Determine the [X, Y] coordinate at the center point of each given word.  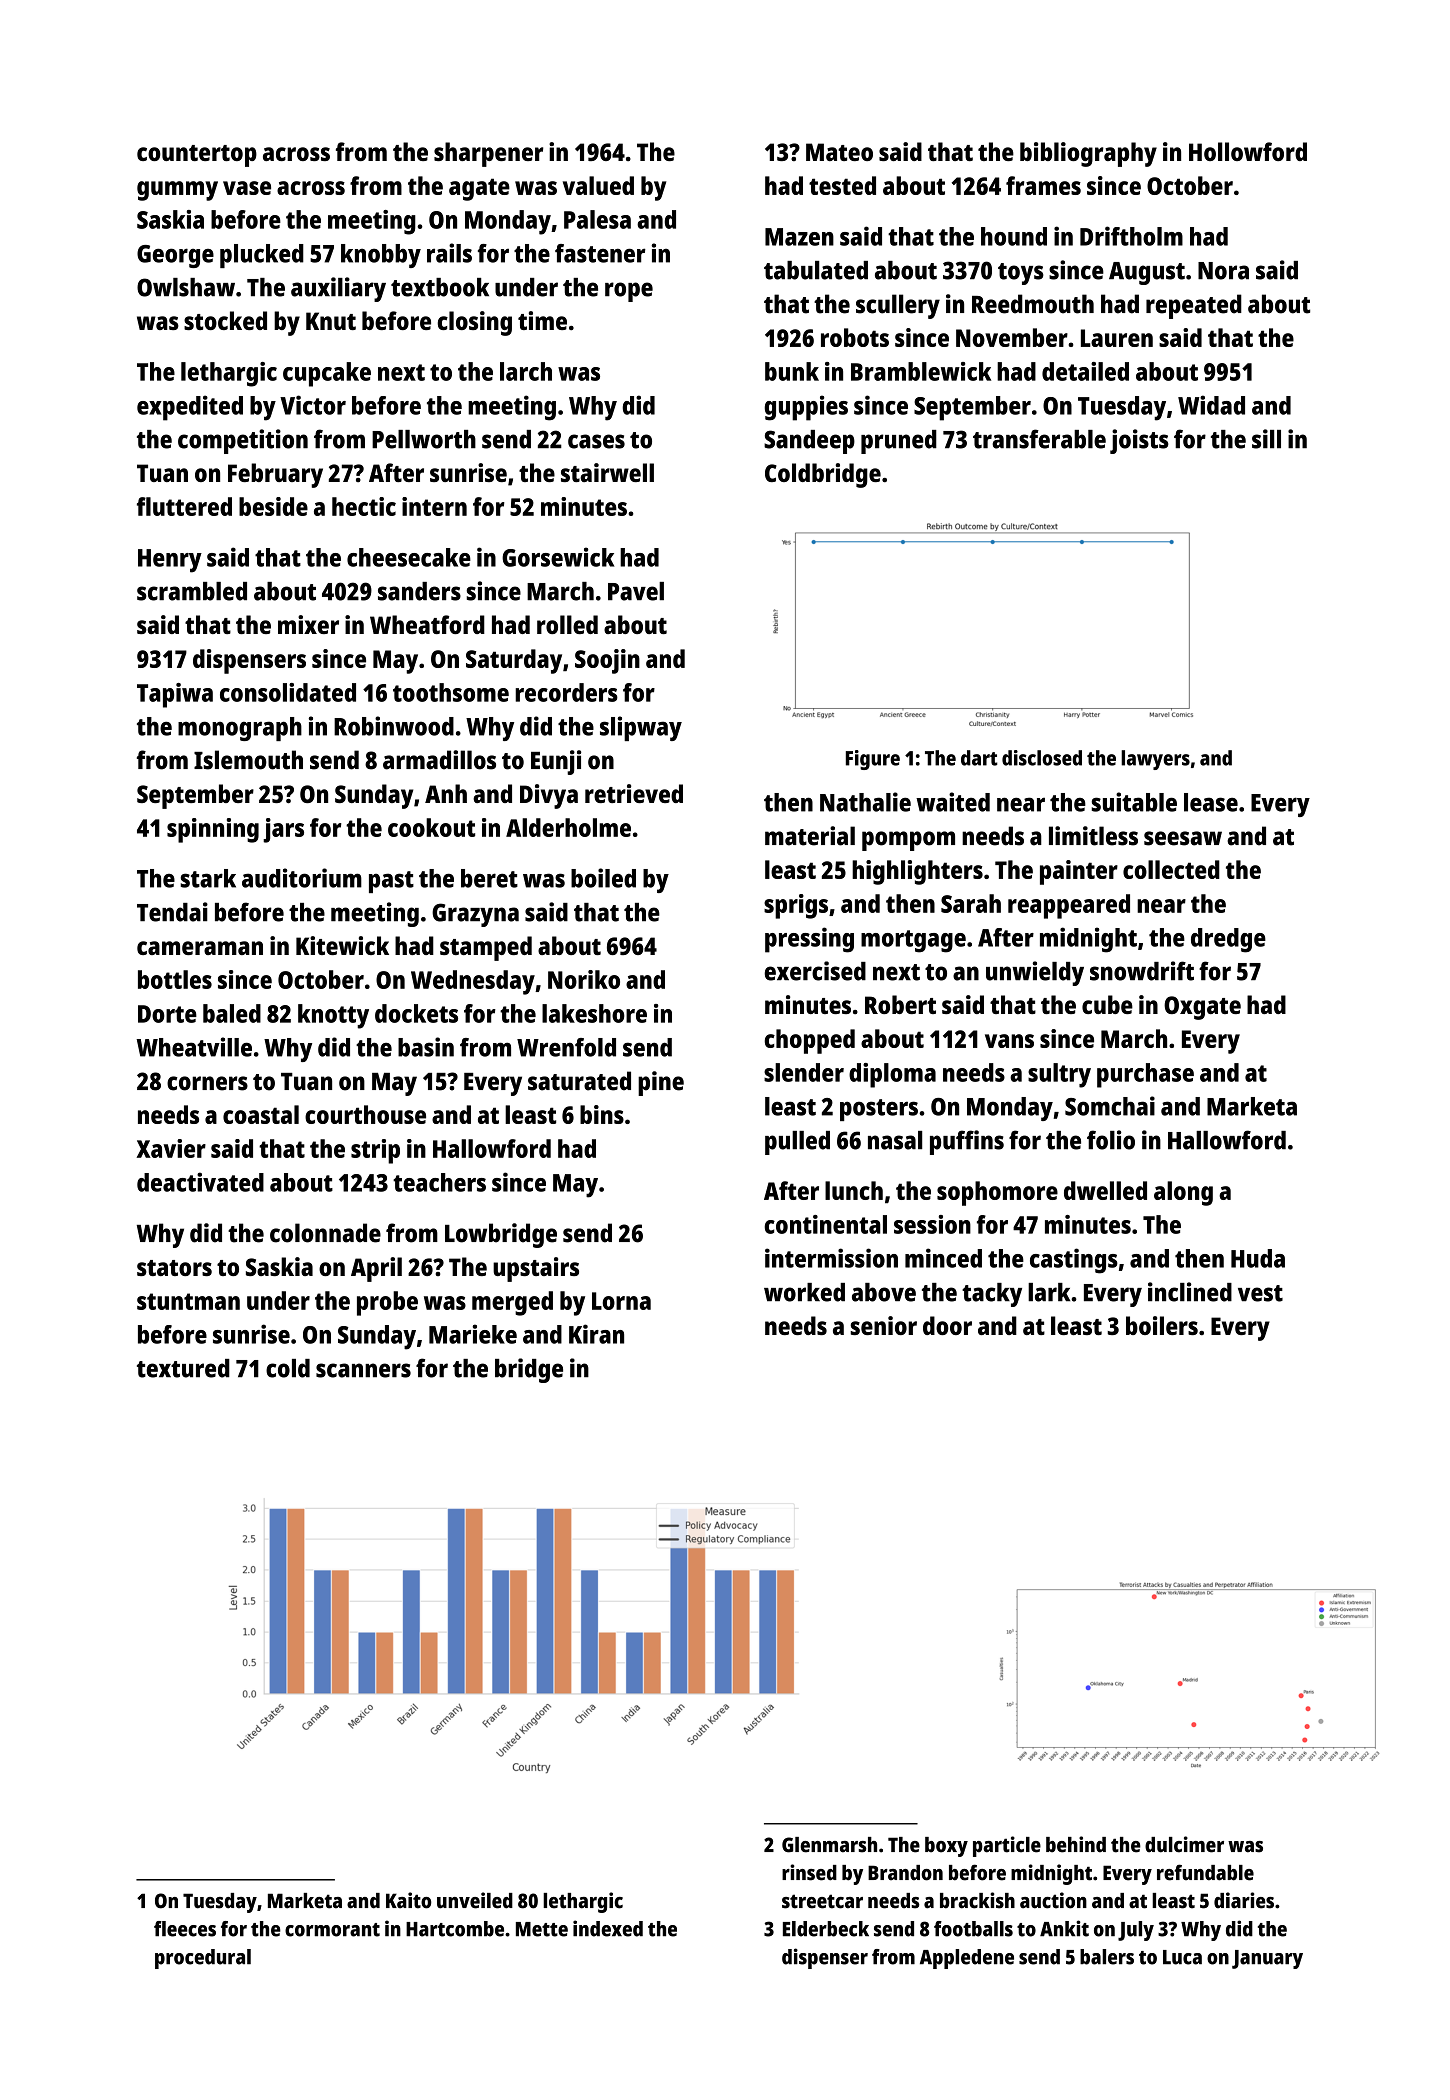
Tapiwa [175, 695]
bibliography [1088, 154]
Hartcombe [455, 1929]
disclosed [1042, 758]
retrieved [634, 793]
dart [979, 758]
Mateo [839, 152]
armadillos [439, 760]
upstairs [536, 1269]
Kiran [596, 1334]
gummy [177, 191]
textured [183, 1368]
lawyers [1155, 760]
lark [1049, 1292]
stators [174, 1268]
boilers [1162, 1325]
